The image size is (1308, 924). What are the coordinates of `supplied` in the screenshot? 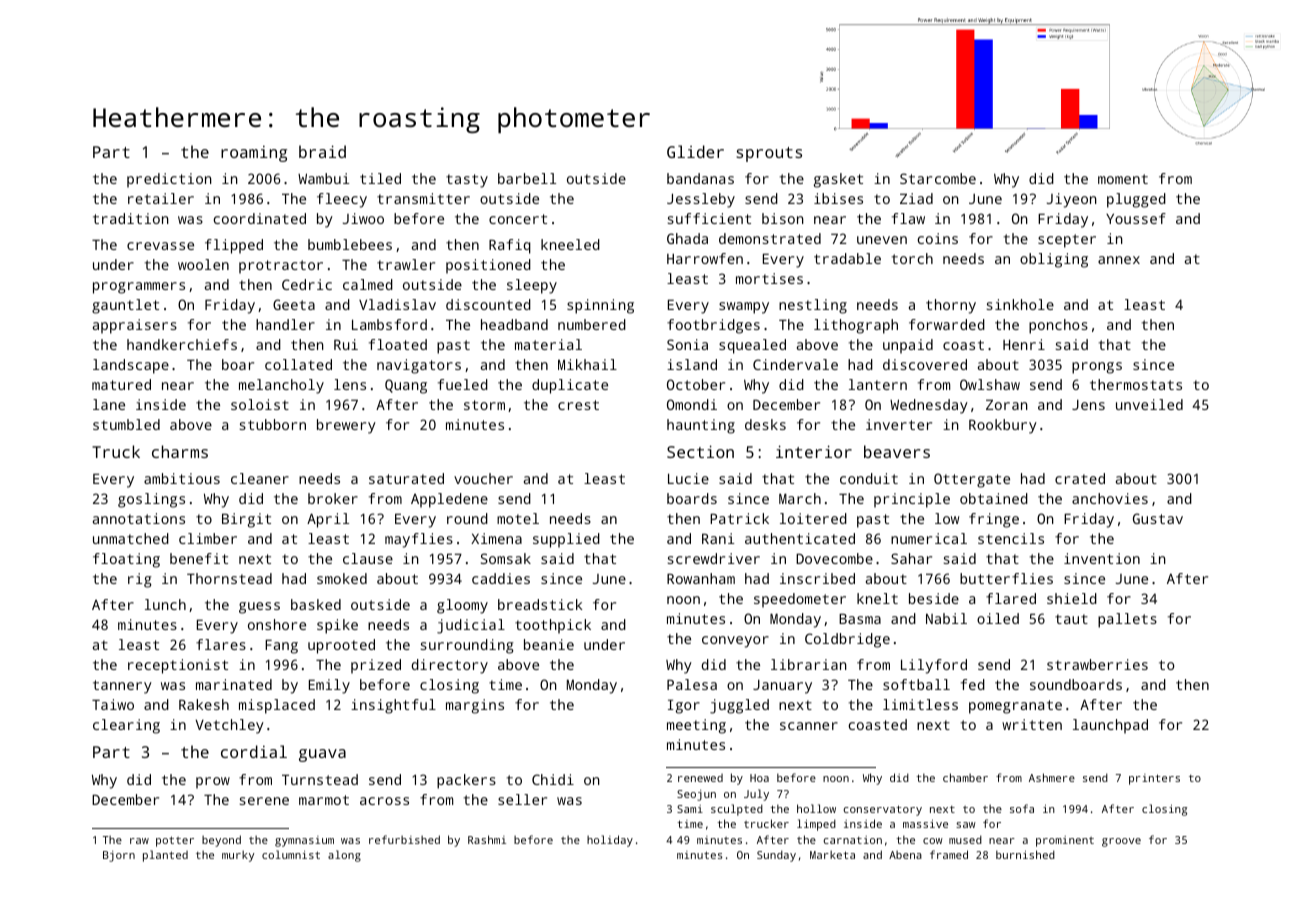 It's located at (566, 540).
